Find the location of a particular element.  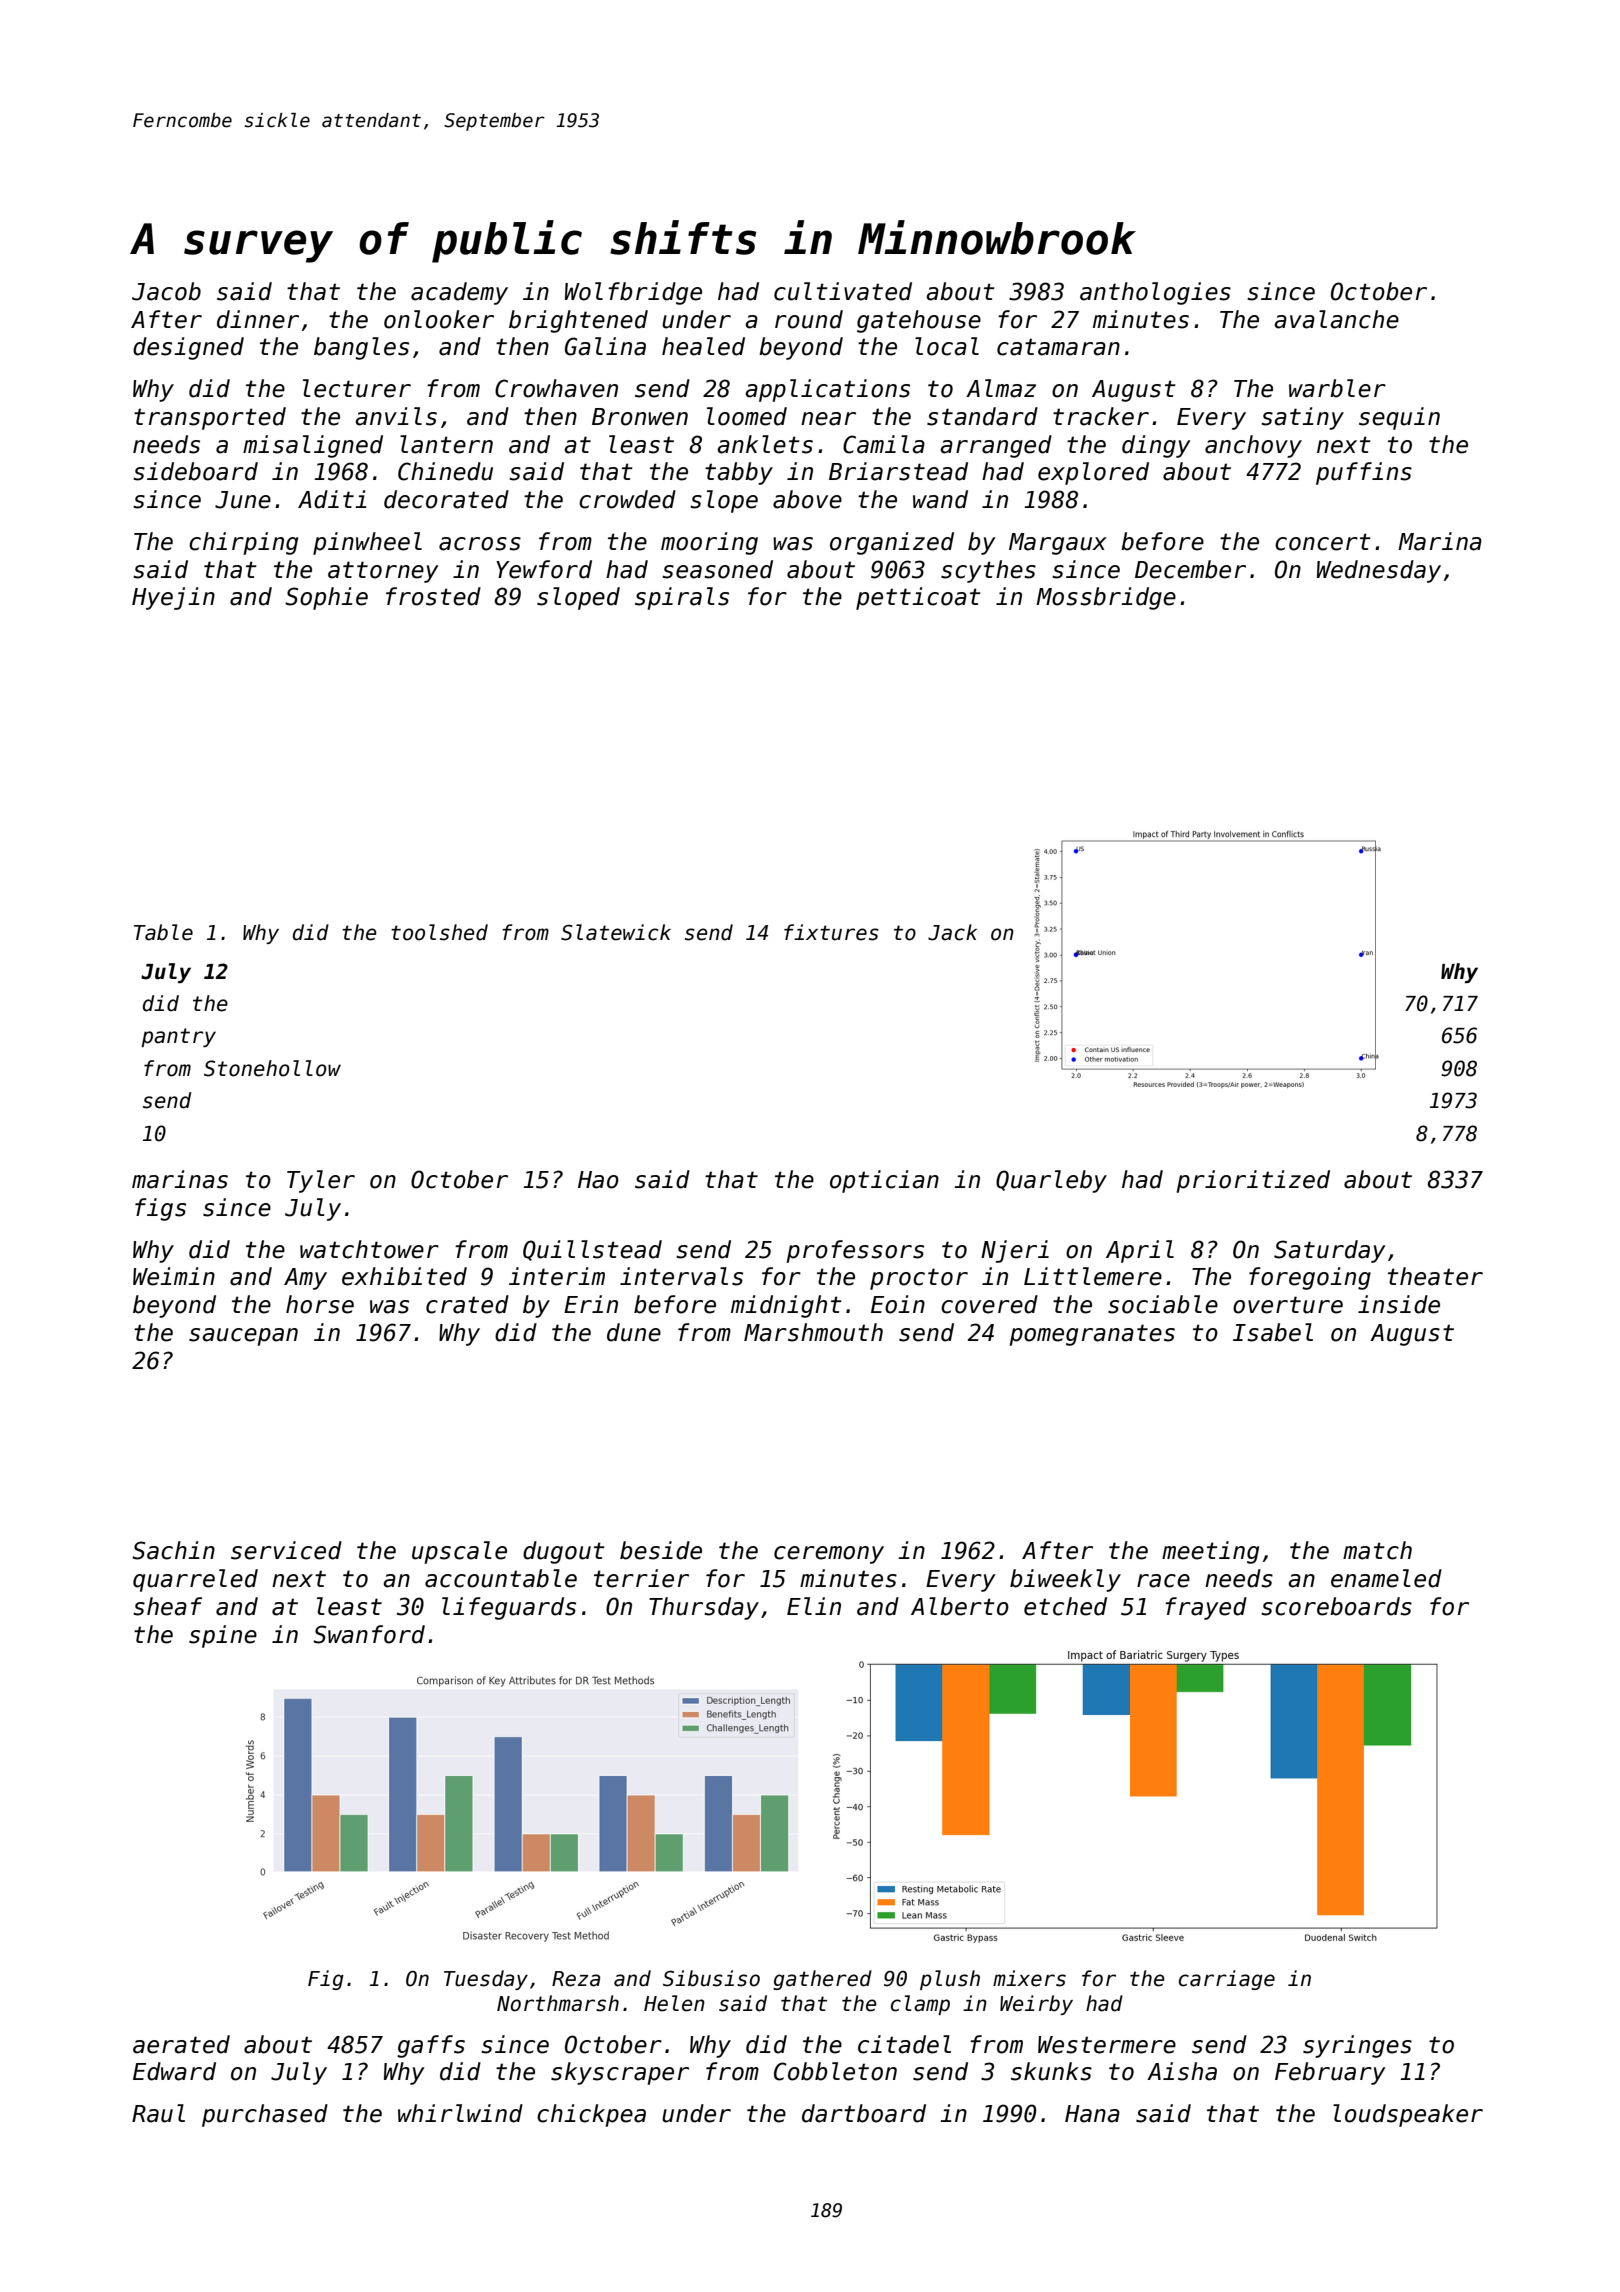

pomegranates is located at coordinates (1092, 1335).
